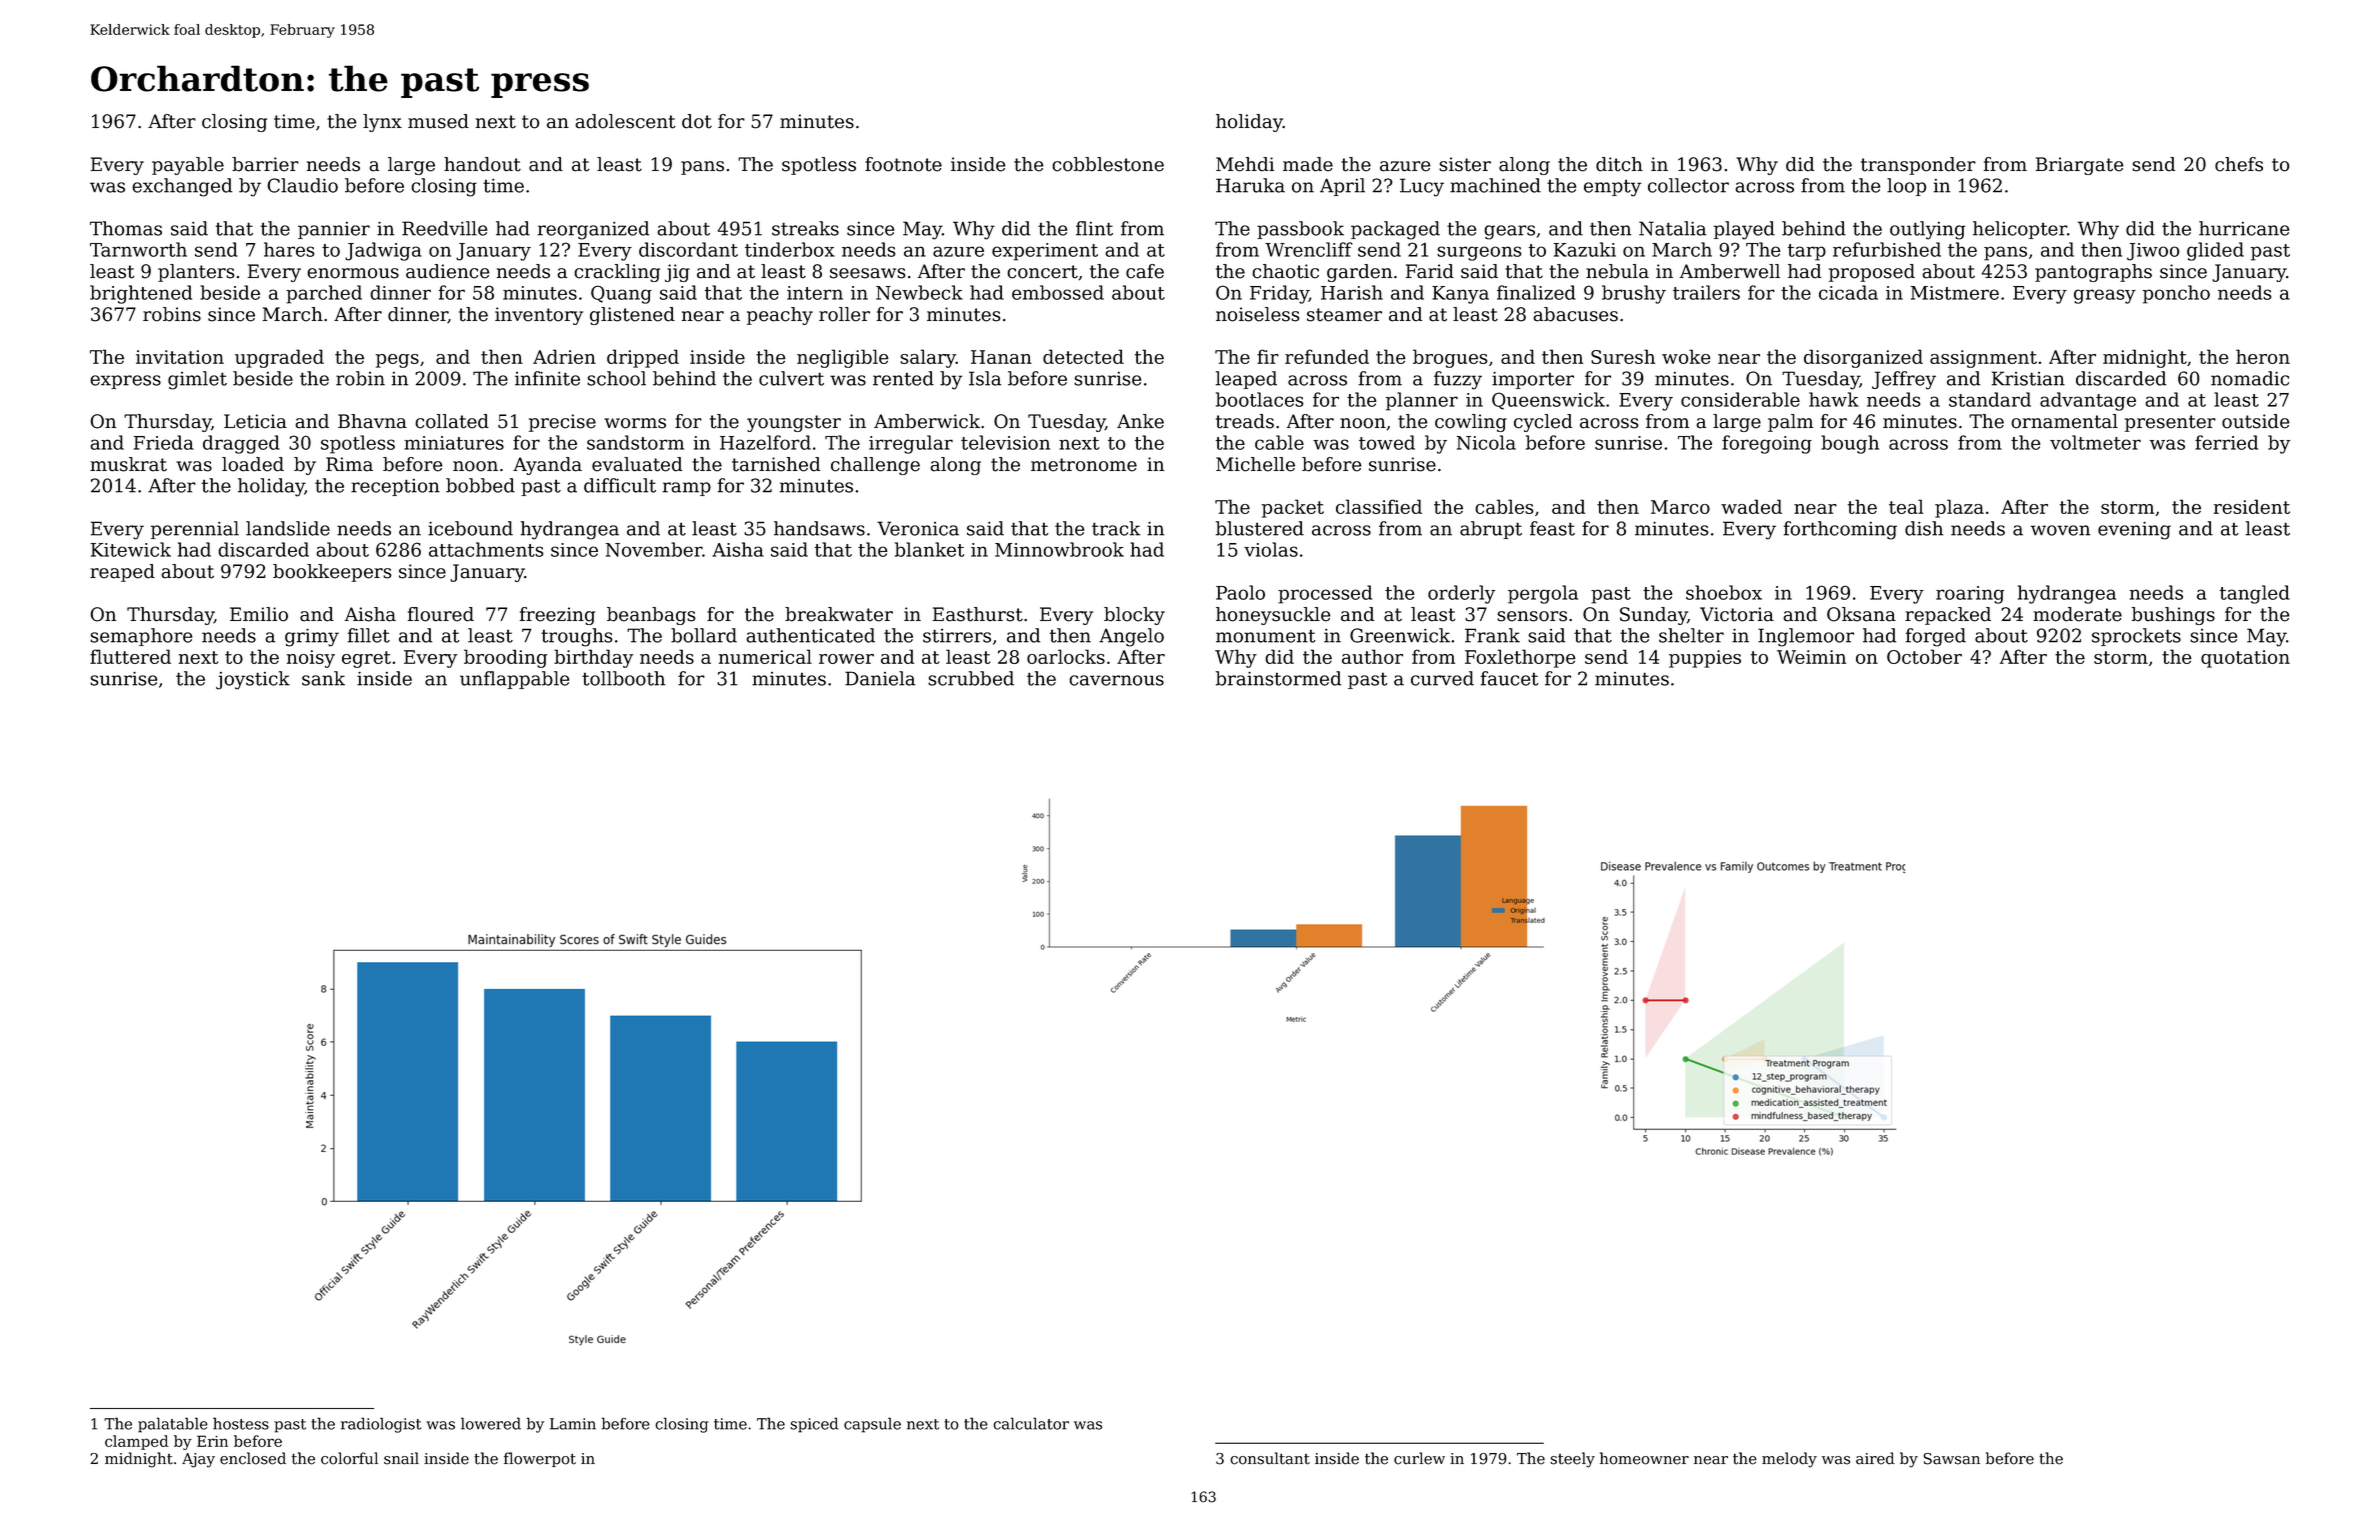  I want to click on Michelle, so click(1255, 464).
